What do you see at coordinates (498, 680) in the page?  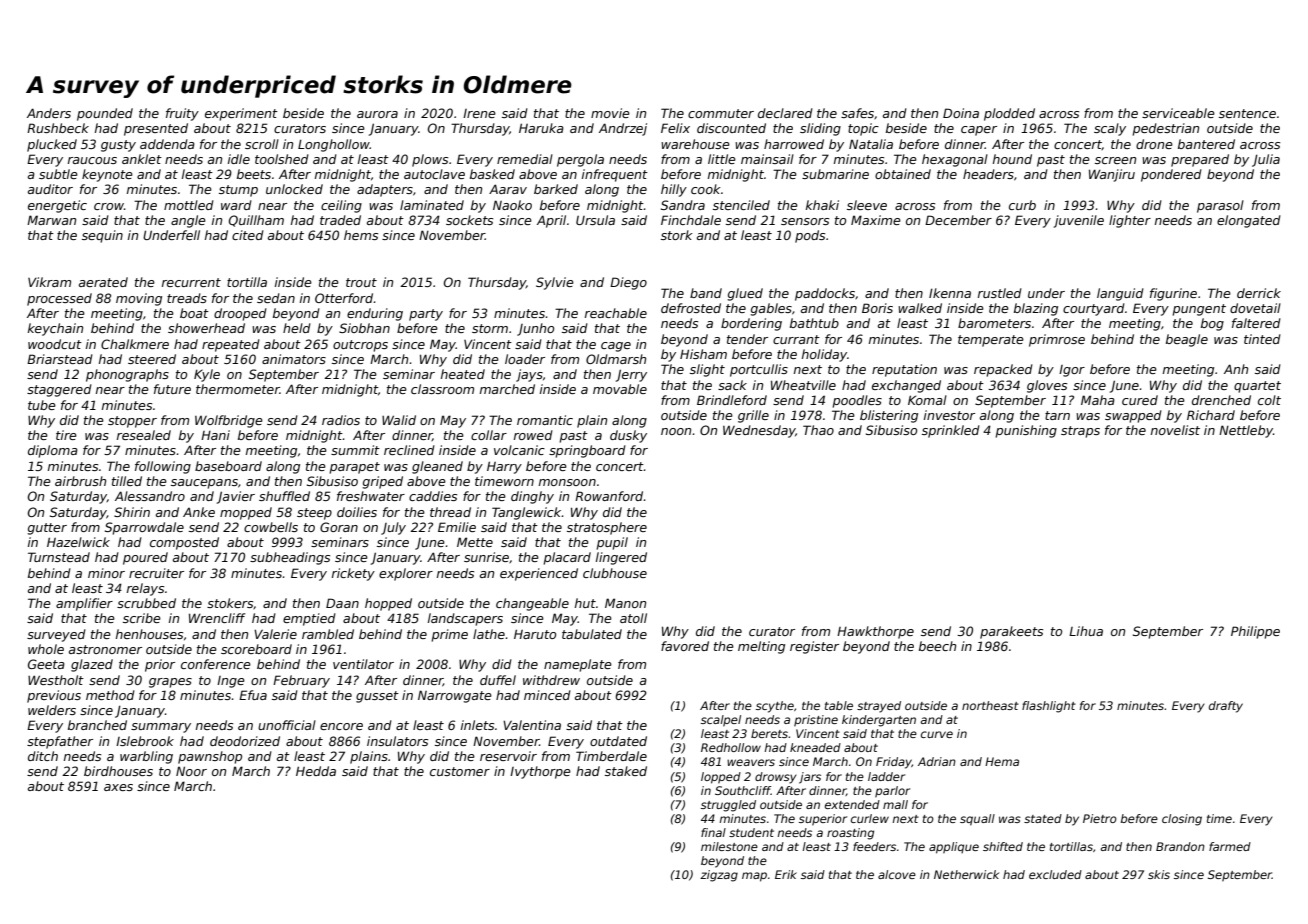 I see `duffel` at bounding box center [498, 680].
